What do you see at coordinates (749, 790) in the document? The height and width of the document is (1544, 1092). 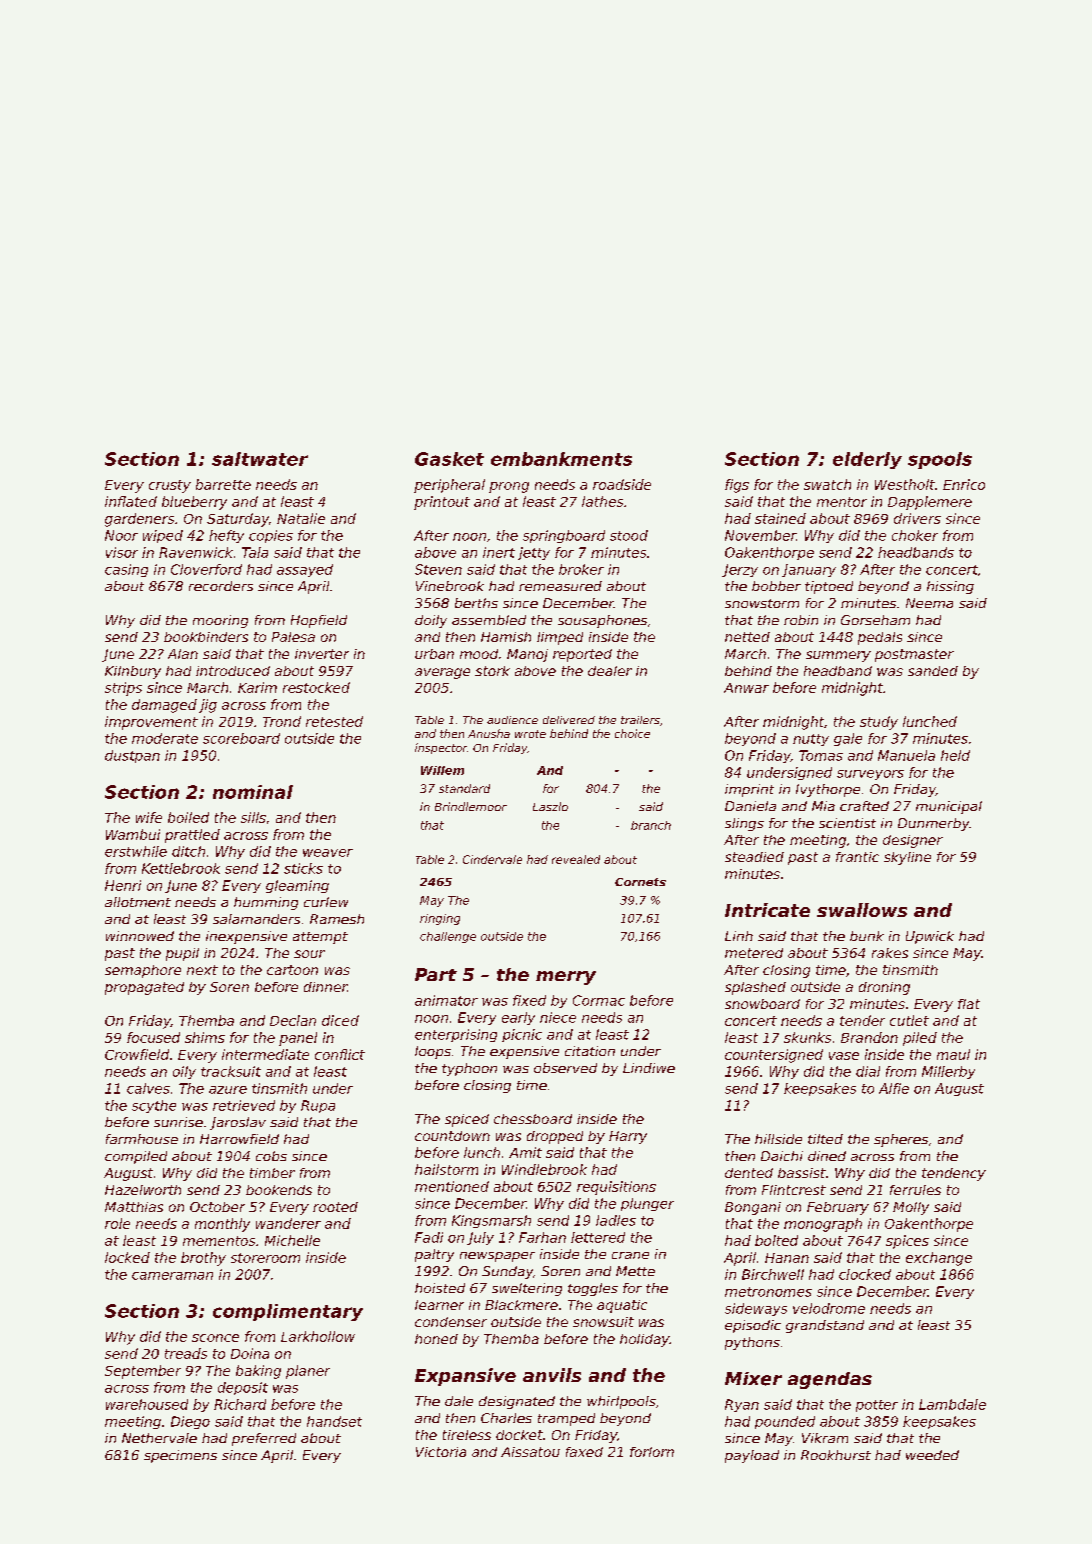 I see `imprint` at bounding box center [749, 790].
